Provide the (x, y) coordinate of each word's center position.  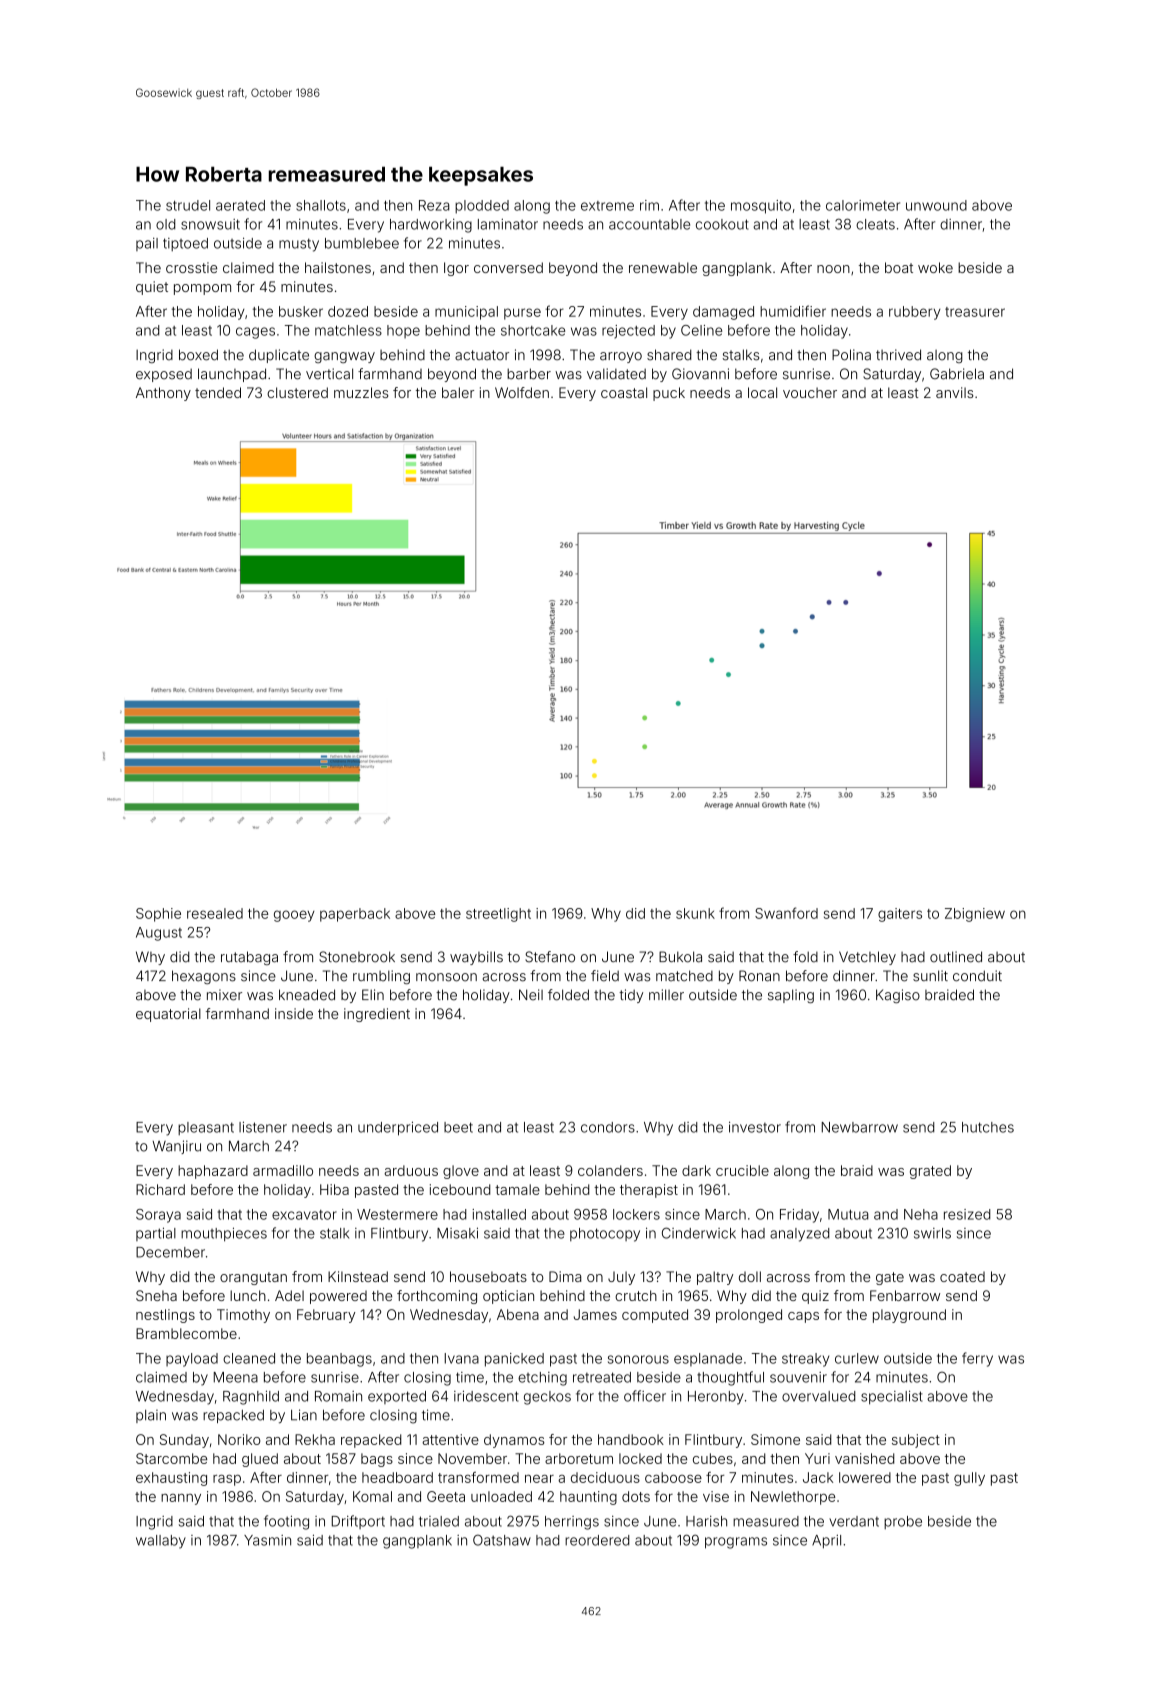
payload (192, 1360)
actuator (482, 355)
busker (301, 311)
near (539, 1479)
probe (903, 1522)
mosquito (761, 207)
